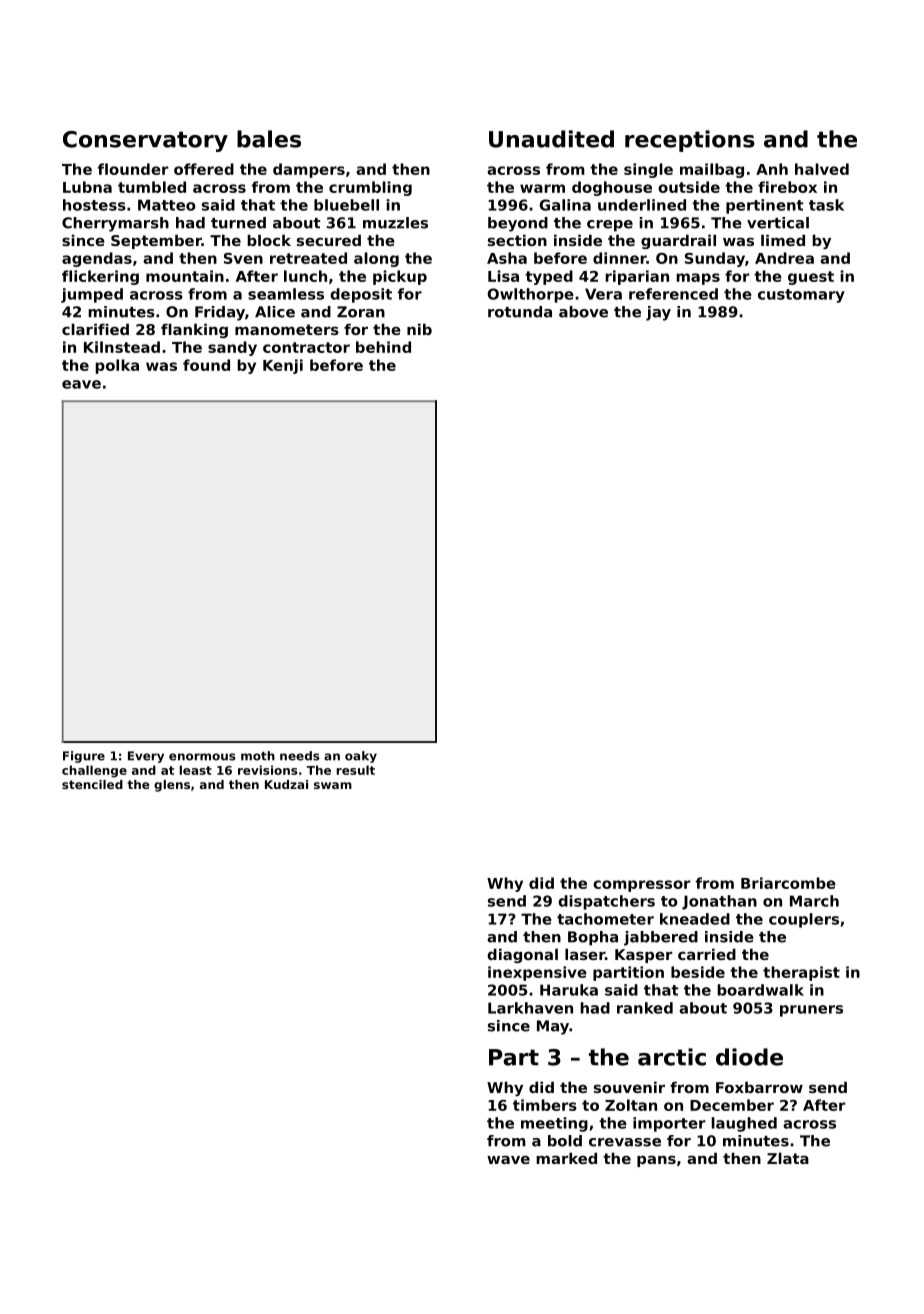  I want to click on dampers, so click(309, 170).
